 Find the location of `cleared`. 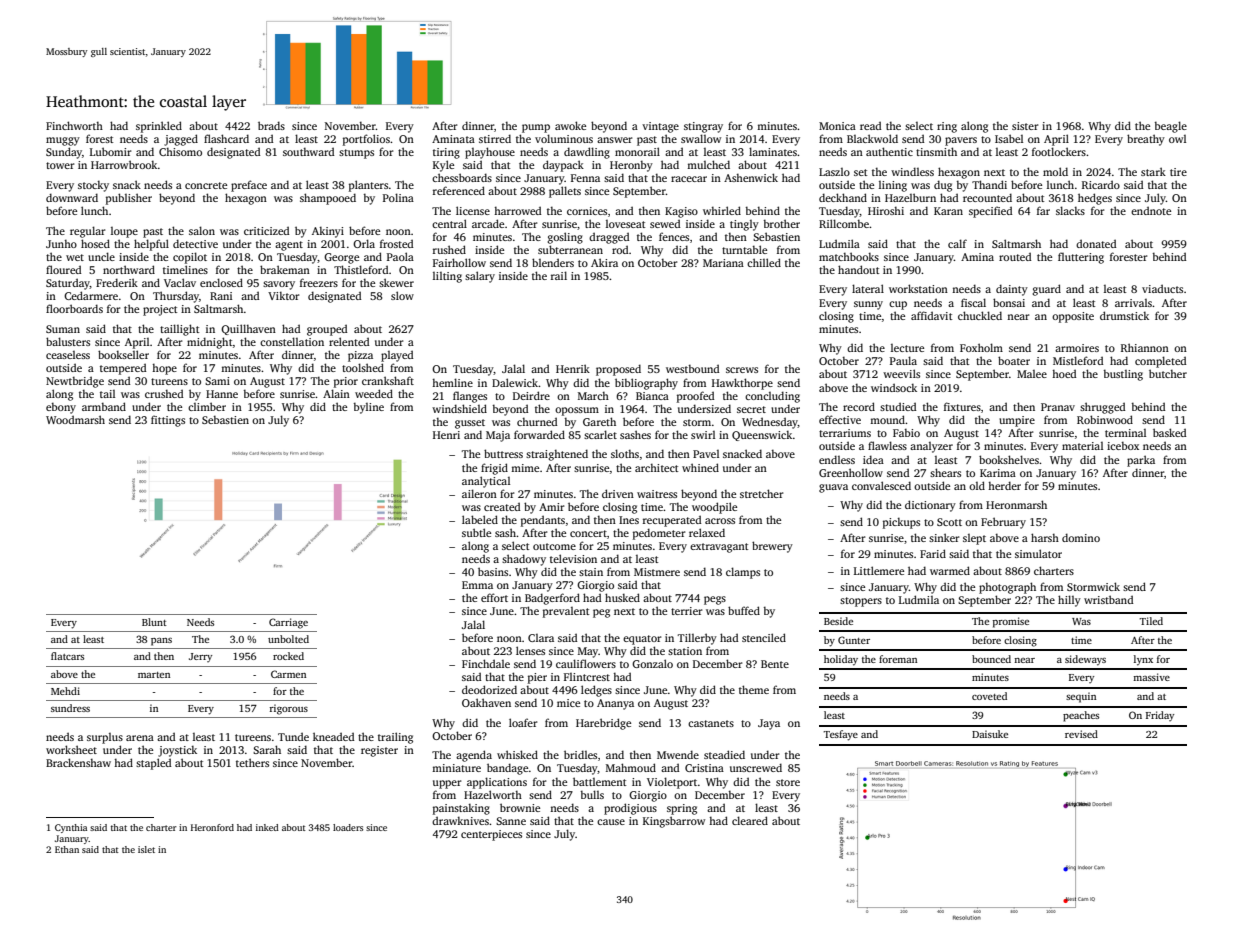

cleared is located at coordinates (750, 820).
